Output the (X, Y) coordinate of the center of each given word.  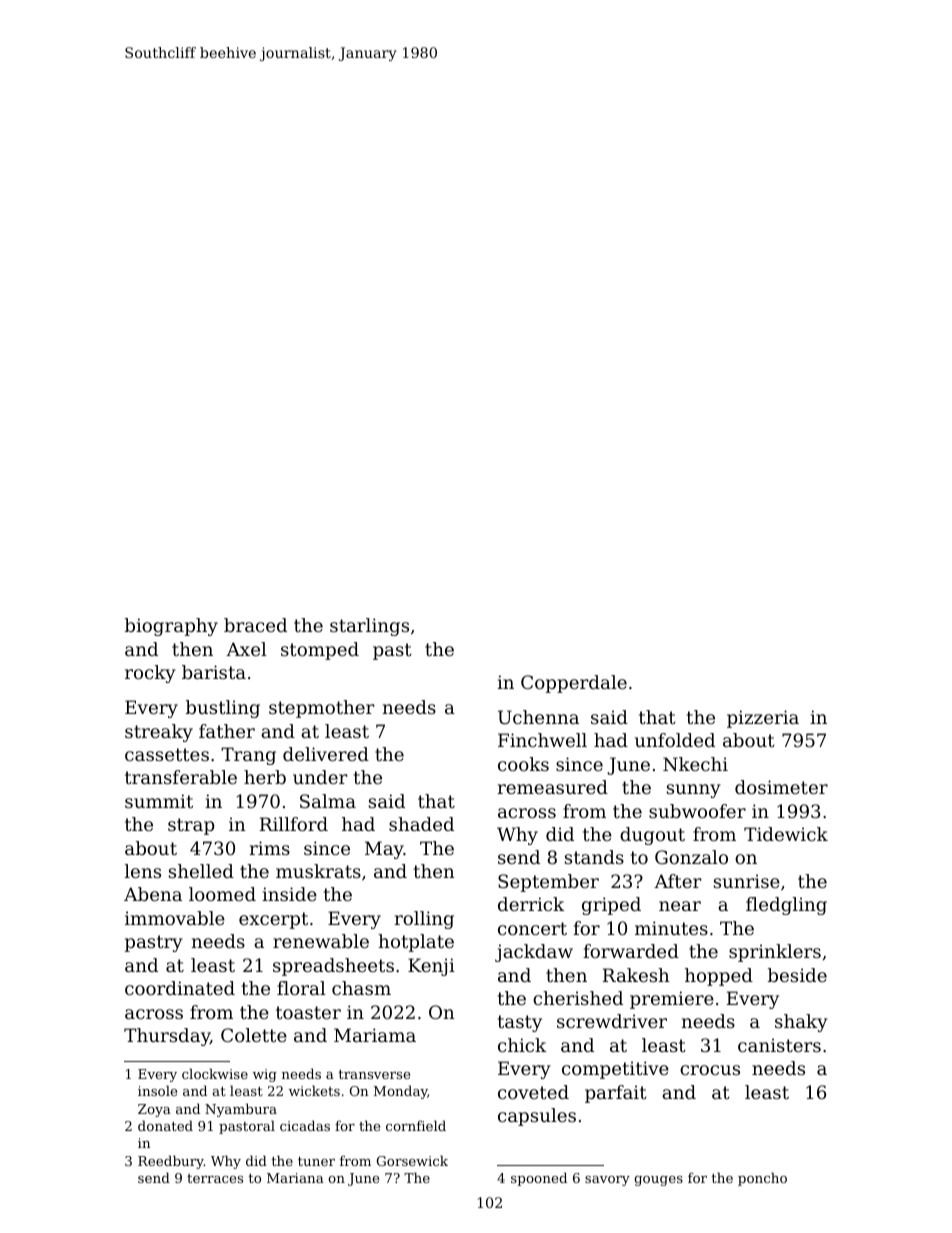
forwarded (631, 951)
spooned (539, 1179)
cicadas (305, 1125)
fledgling (786, 906)
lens (143, 871)
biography (171, 627)
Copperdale (574, 684)
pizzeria (763, 719)
